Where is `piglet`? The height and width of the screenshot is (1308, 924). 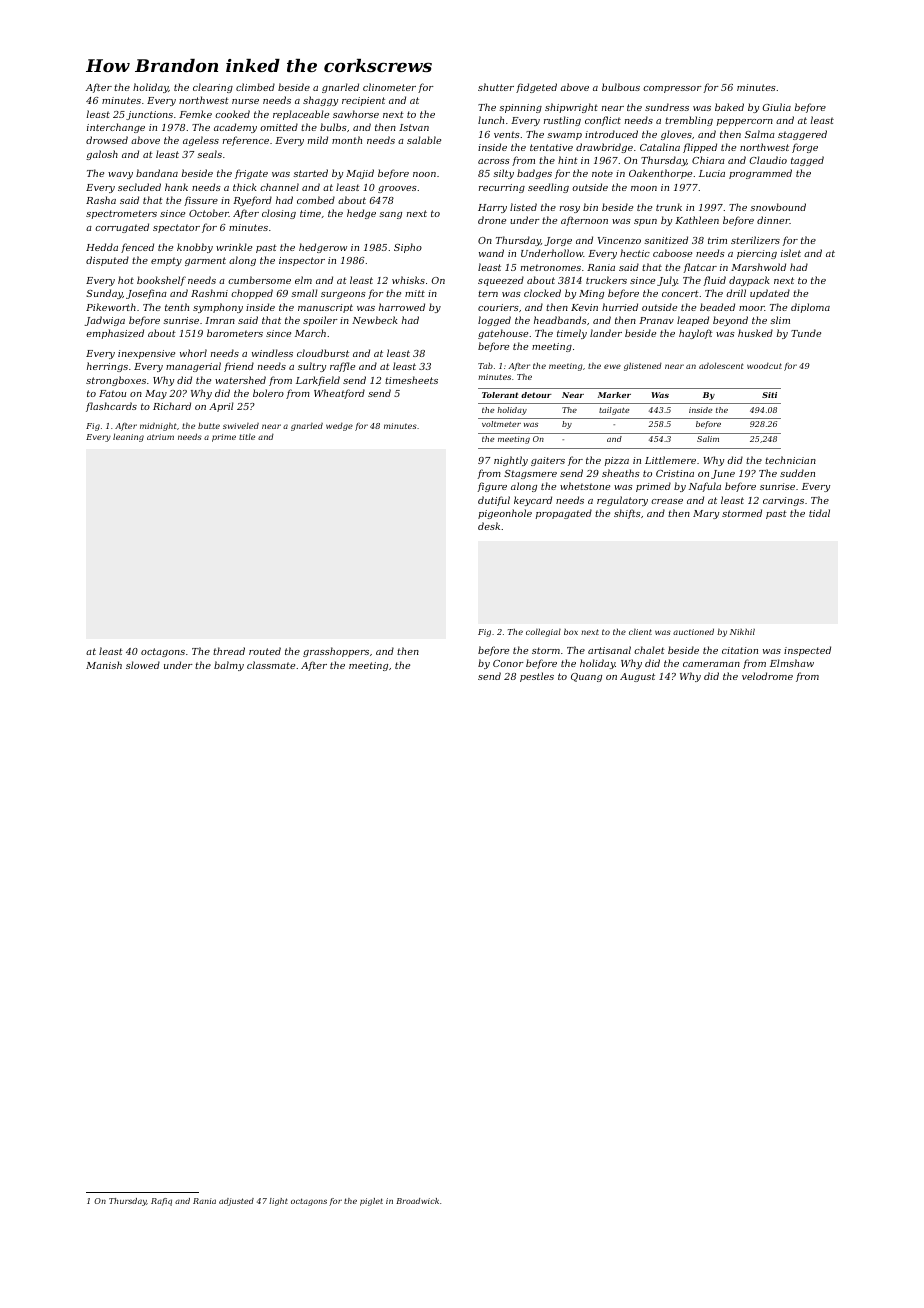
piglet is located at coordinates (371, 1202).
